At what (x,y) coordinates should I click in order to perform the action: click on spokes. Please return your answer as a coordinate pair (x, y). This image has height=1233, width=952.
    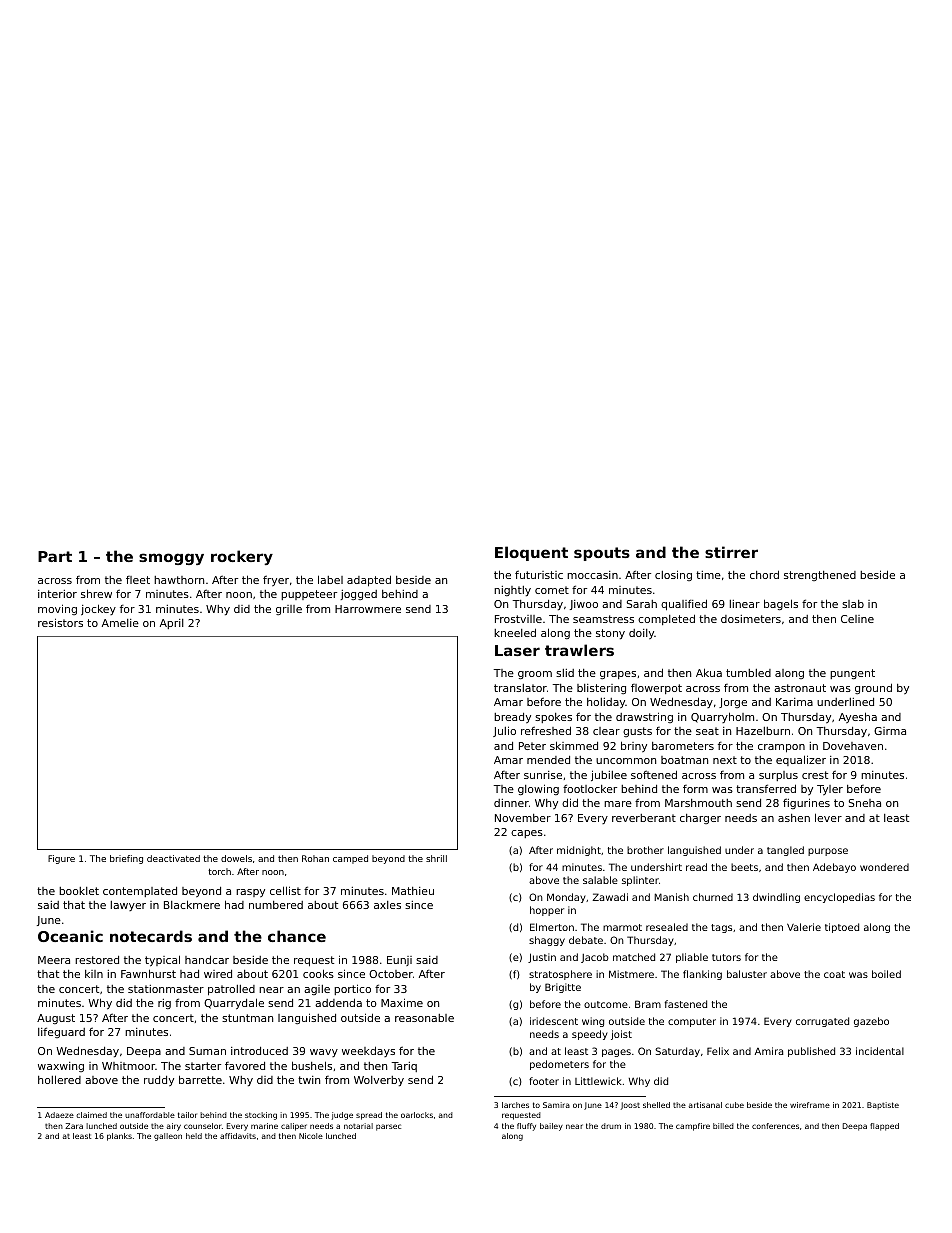
    Looking at the image, I should click on (553, 718).
